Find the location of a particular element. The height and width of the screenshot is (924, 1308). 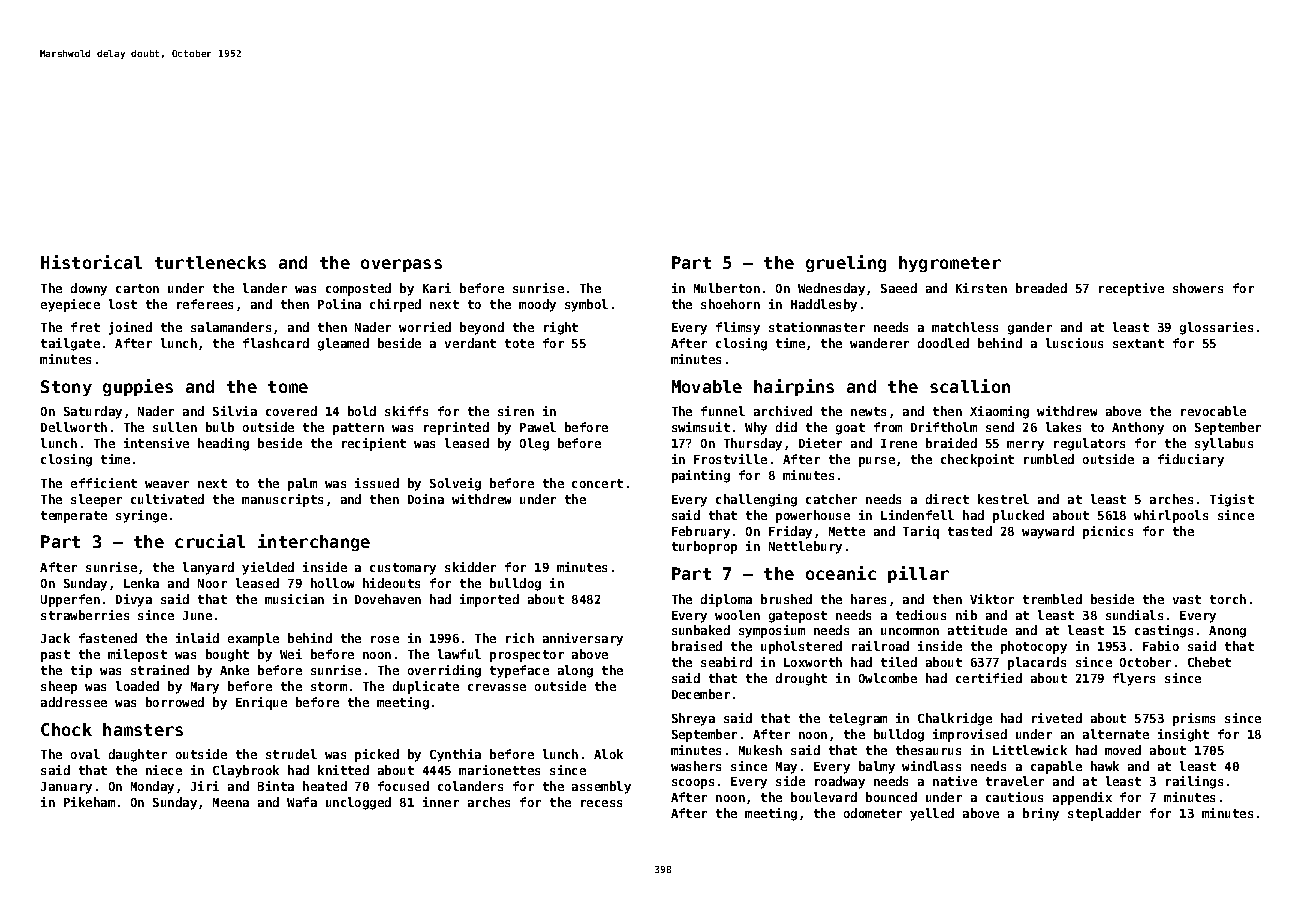

Lenka is located at coordinates (141, 583).
